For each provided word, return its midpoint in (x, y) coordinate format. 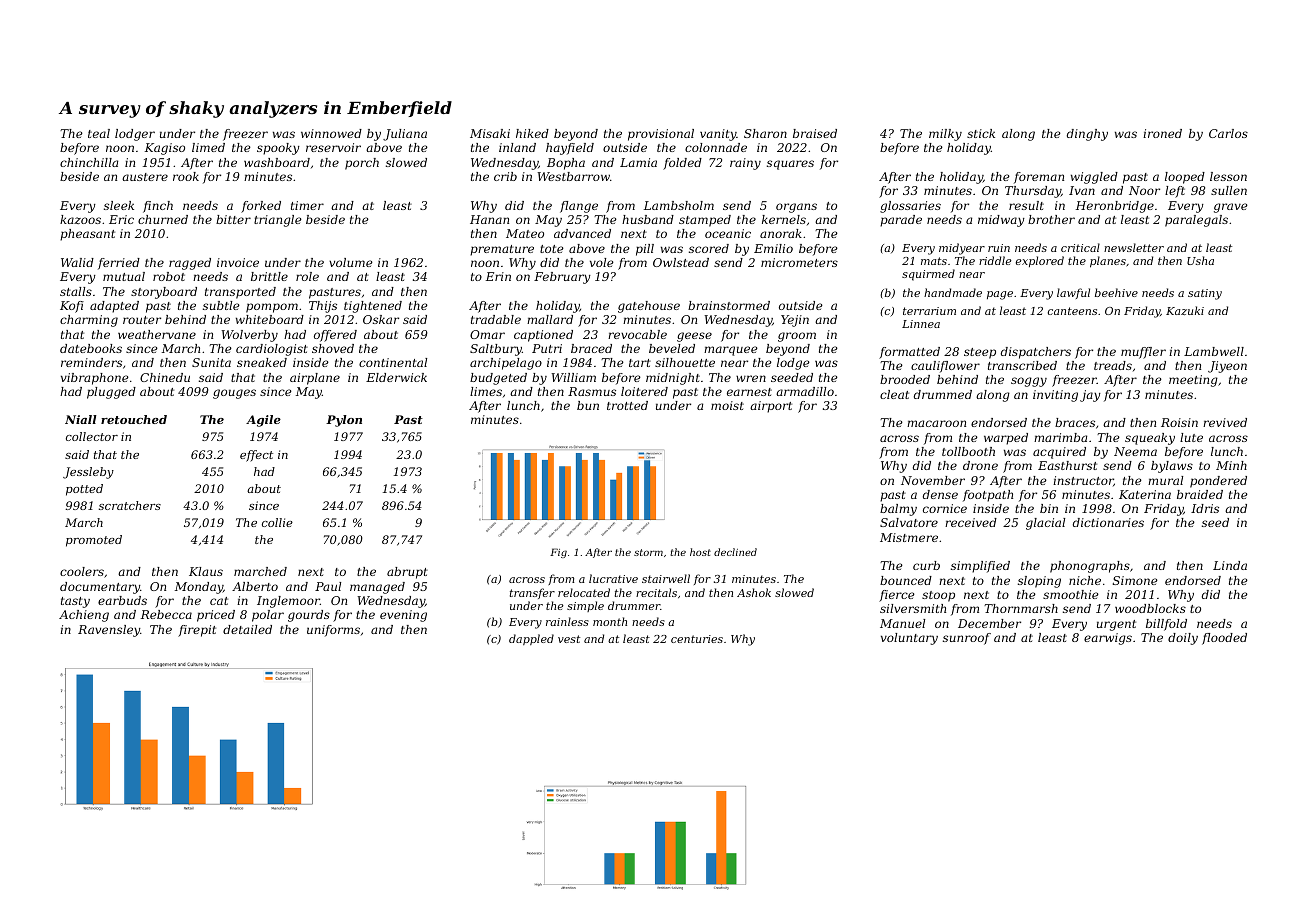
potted (84, 490)
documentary (100, 588)
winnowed (331, 133)
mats (934, 261)
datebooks (91, 348)
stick (981, 133)
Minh (1231, 465)
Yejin (795, 321)
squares (790, 165)
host (700, 552)
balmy (898, 510)
